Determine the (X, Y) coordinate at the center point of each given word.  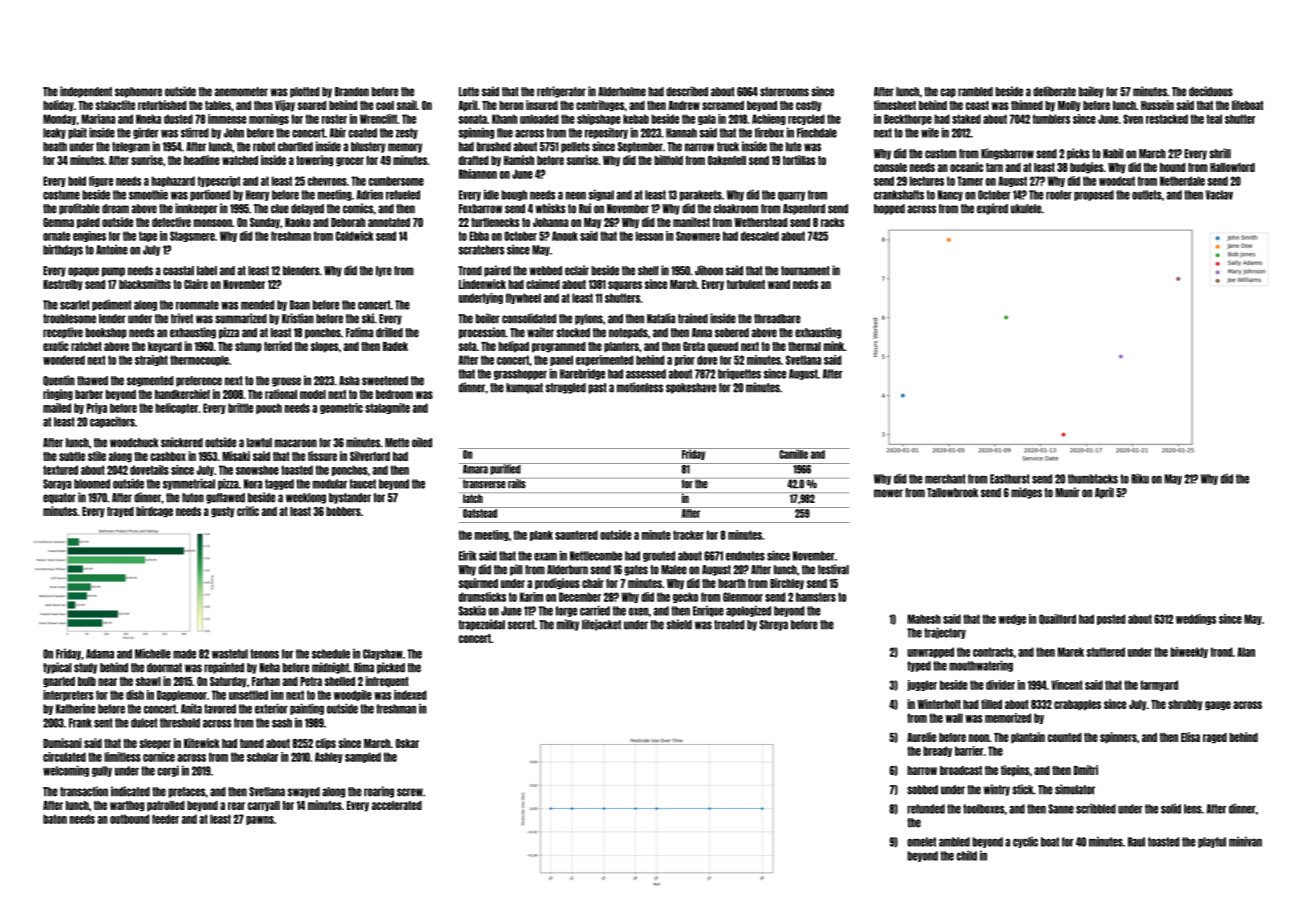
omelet (921, 842)
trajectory (945, 633)
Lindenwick (482, 284)
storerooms (784, 92)
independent (86, 92)
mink (834, 346)
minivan (1245, 841)
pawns (260, 820)
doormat (164, 668)
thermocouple (199, 360)
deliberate (1054, 91)
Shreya (773, 625)
